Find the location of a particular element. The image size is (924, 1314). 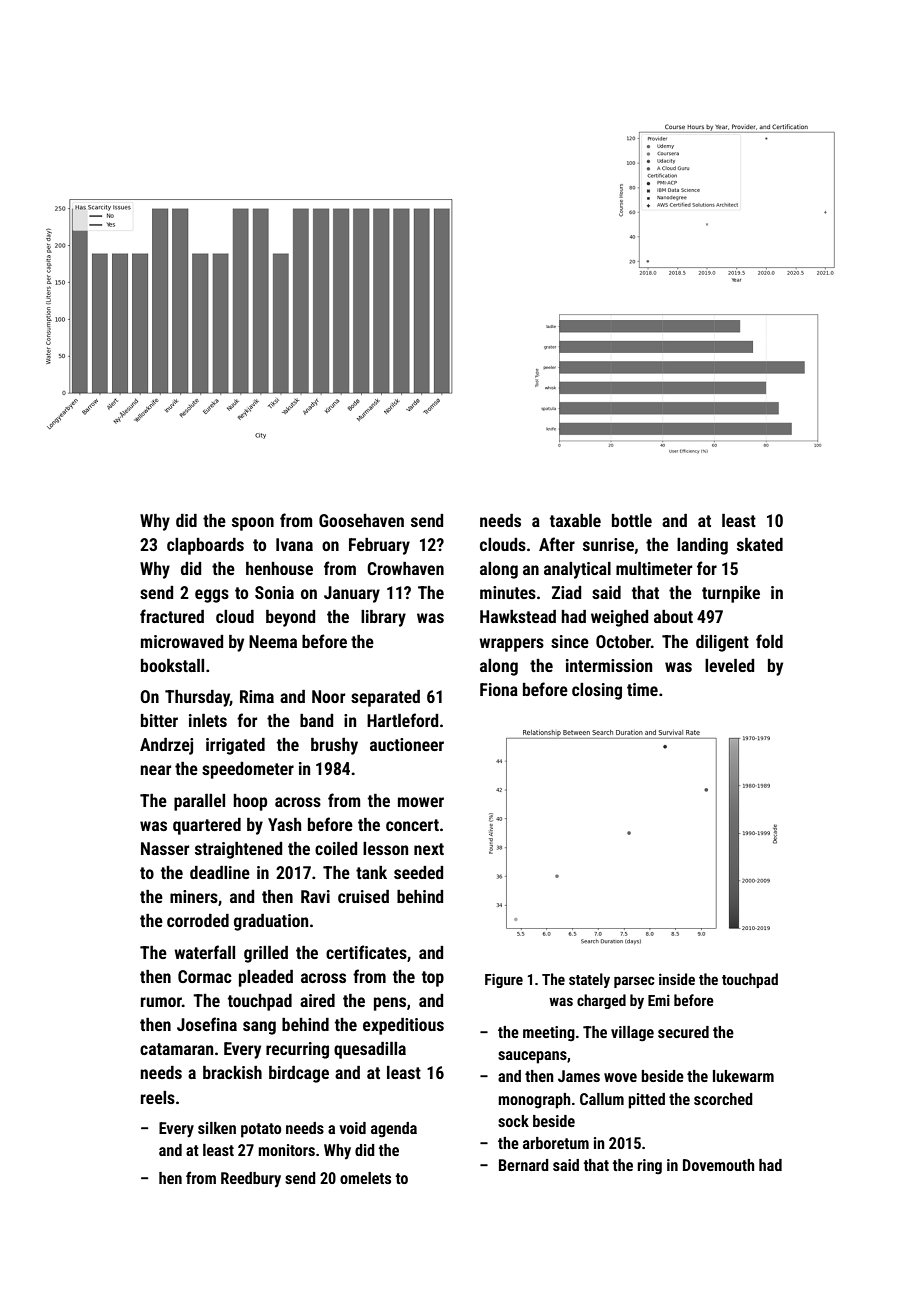

weighed is located at coordinates (619, 618).
